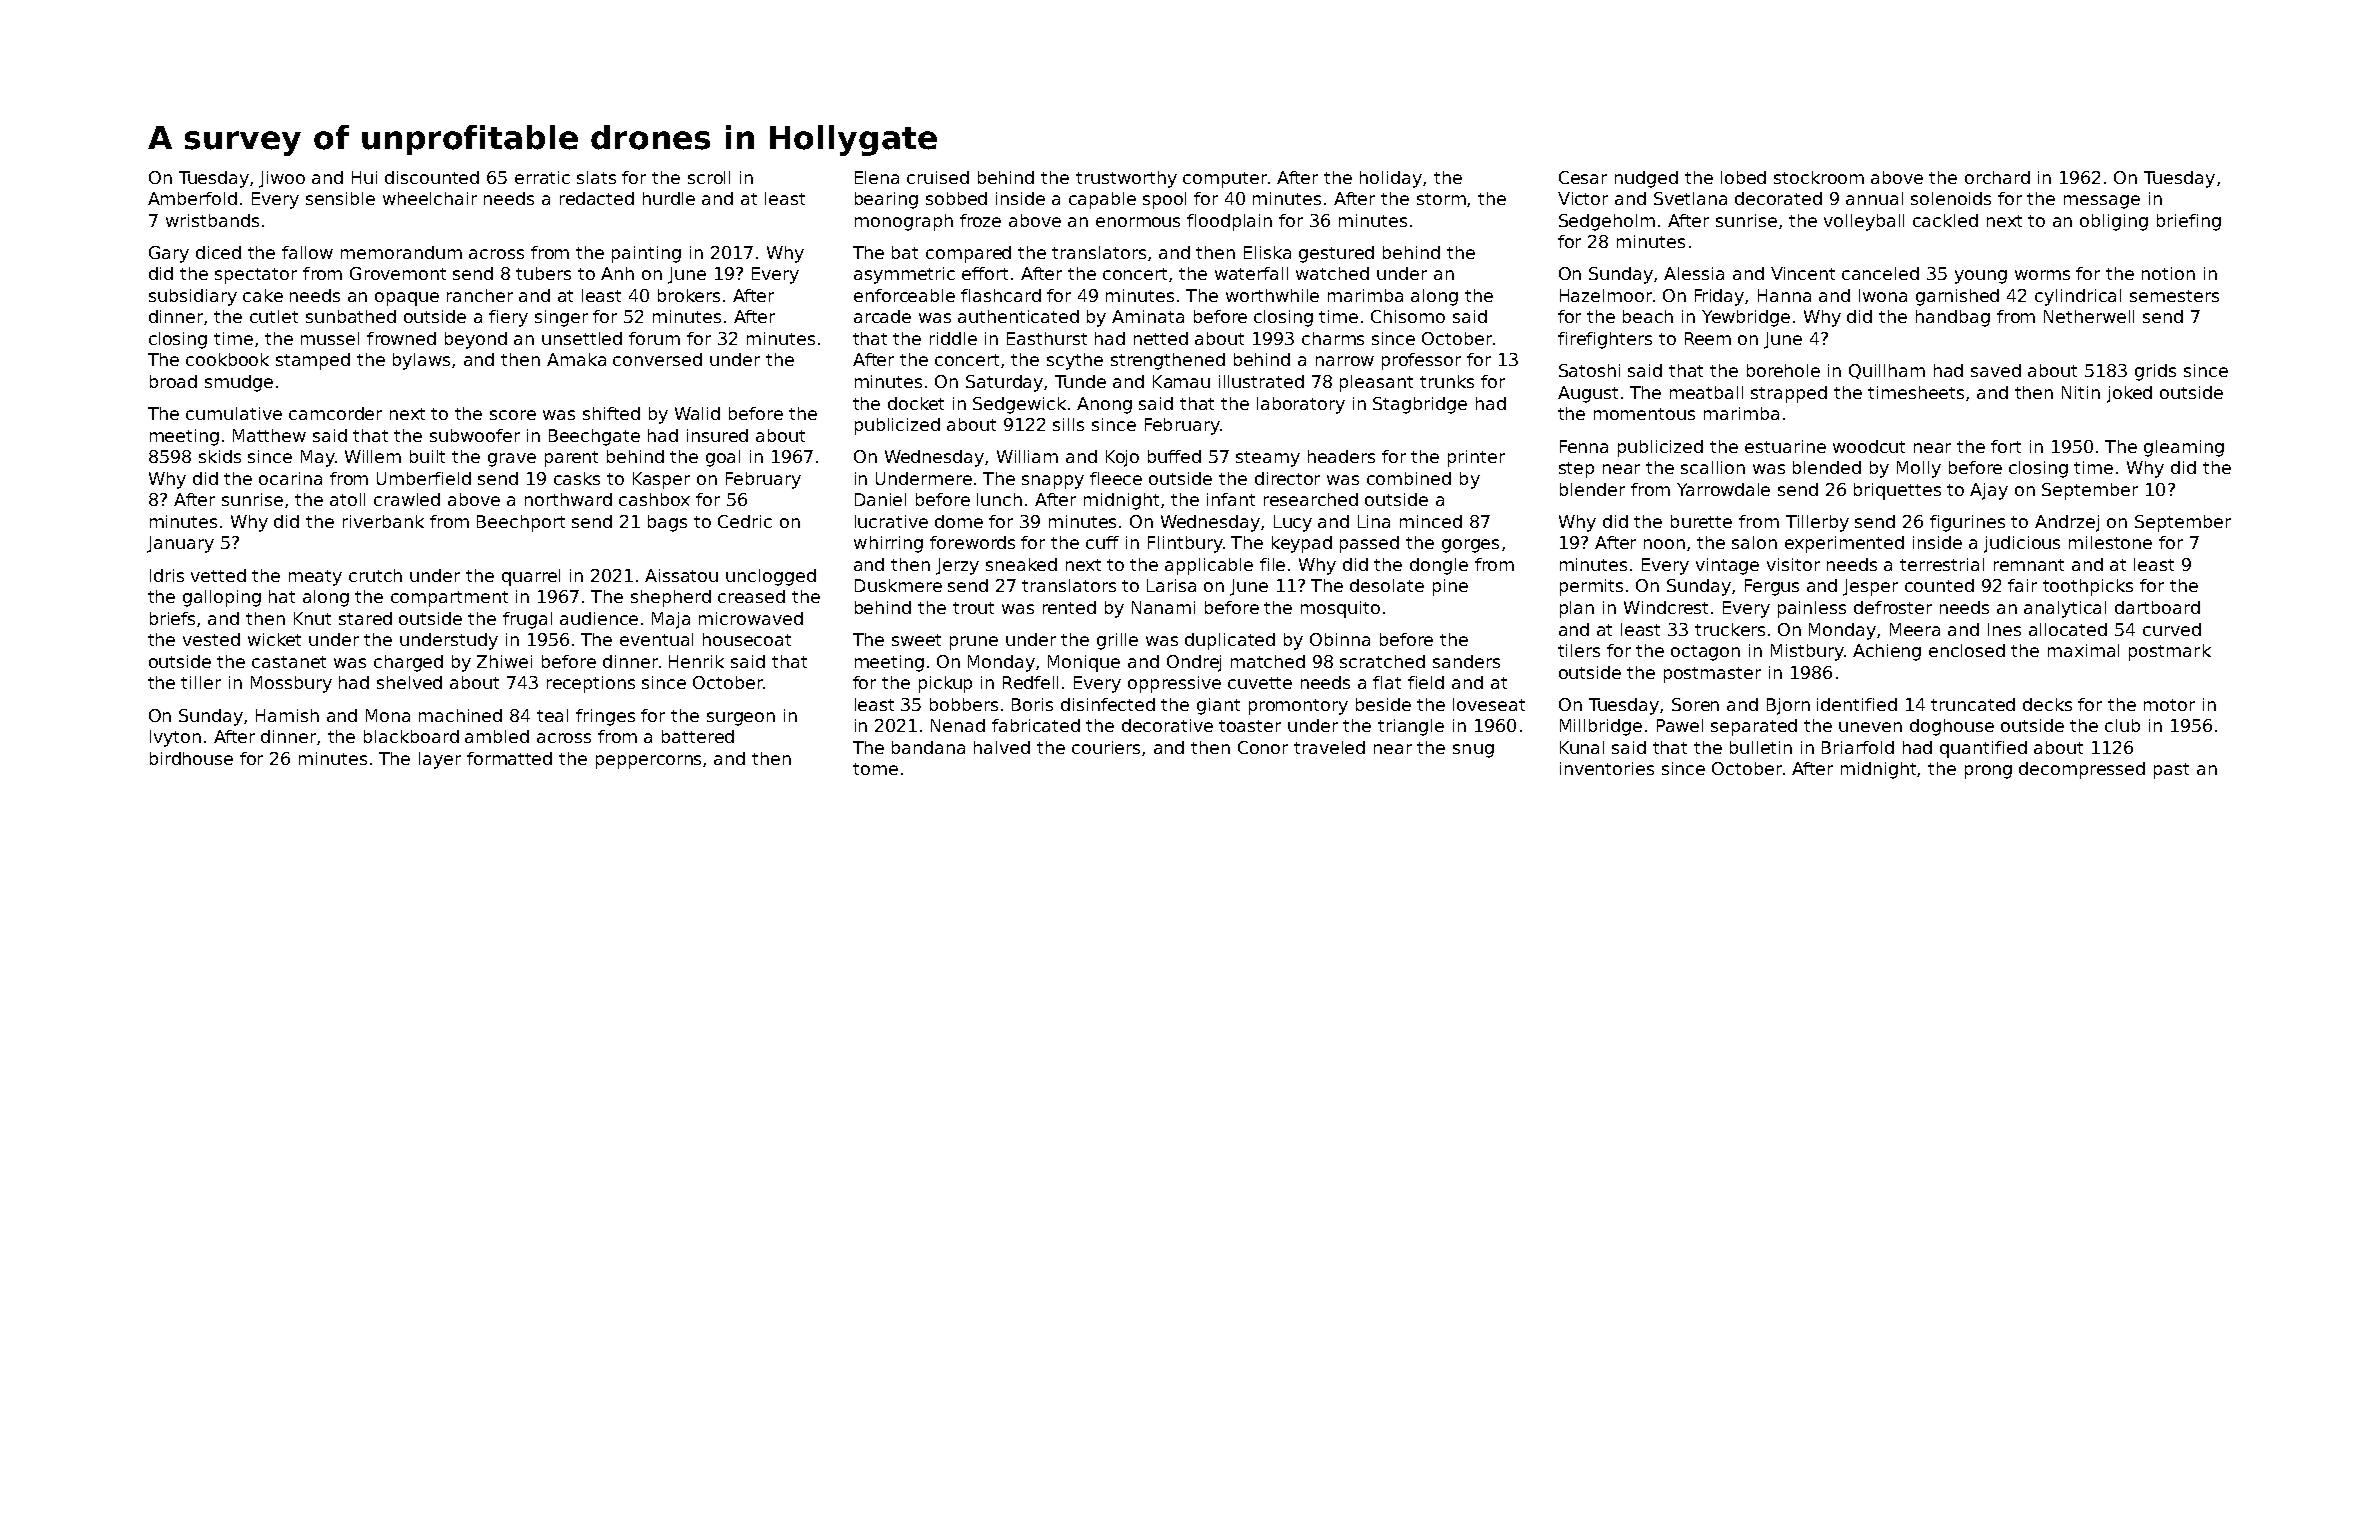 The height and width of the document is (1540, 2380). Describe the element at coordinates (1391, 179) in the document. I see `holiday` at that location.
